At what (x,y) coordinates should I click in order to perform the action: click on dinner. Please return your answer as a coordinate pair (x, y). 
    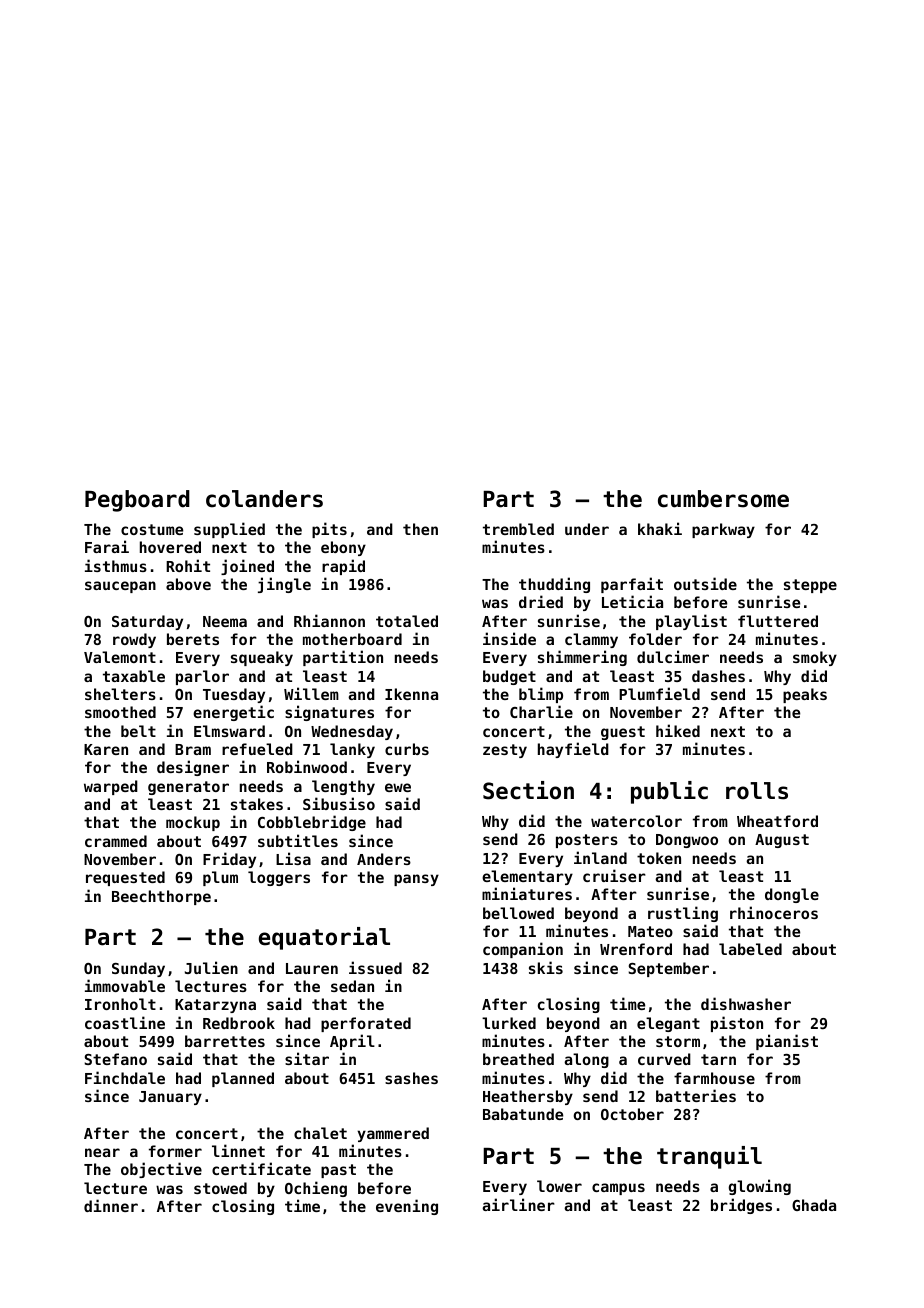
    Looking at the image, I should click on (111, 1205).
